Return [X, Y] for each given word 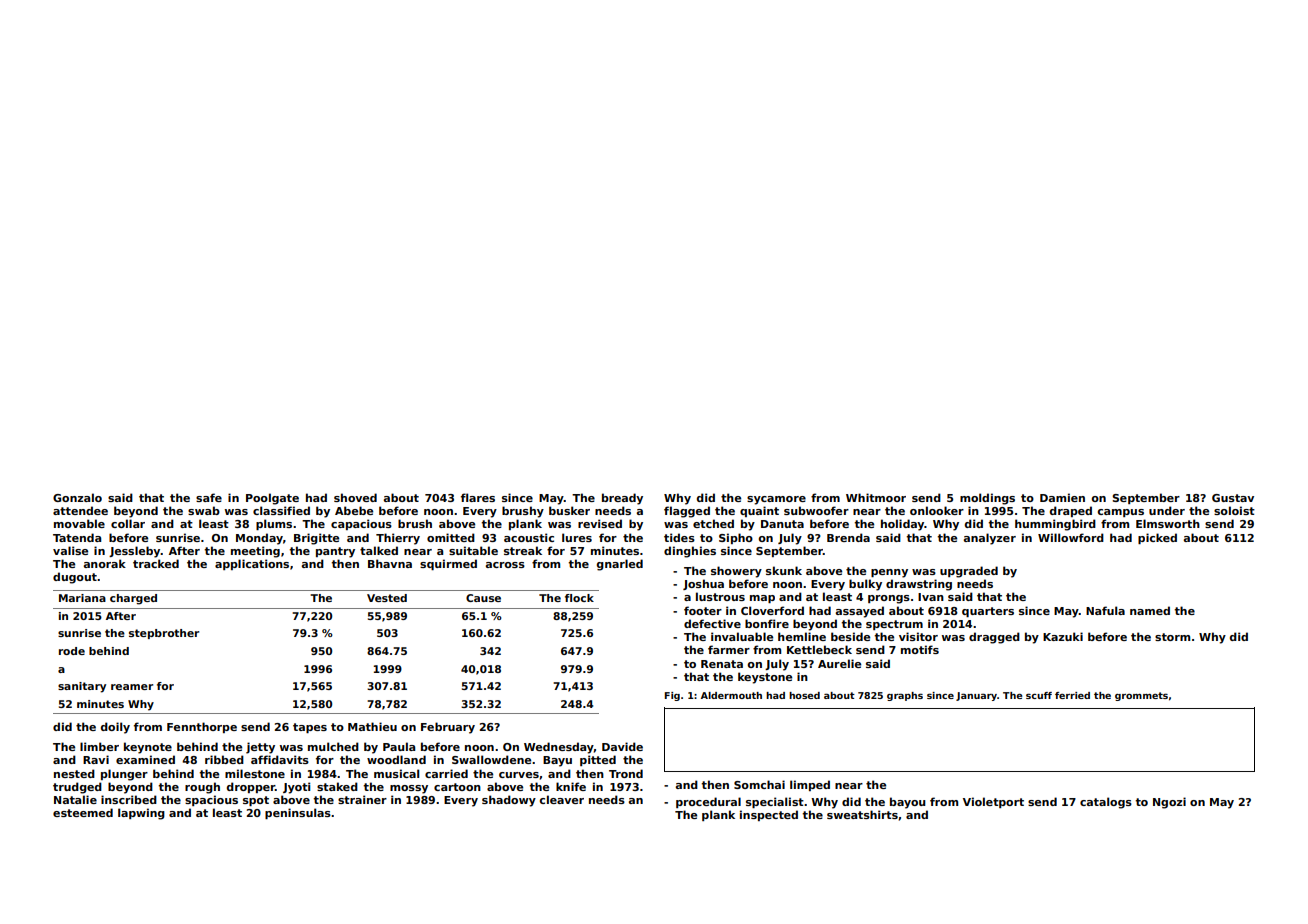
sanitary [82, 687]
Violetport [993, 802]
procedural [708, 802]
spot [256, 801]
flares [478, 497]
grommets [1141, 696]
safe [209, 497]
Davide [622, 746]
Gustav [1233, 498]
